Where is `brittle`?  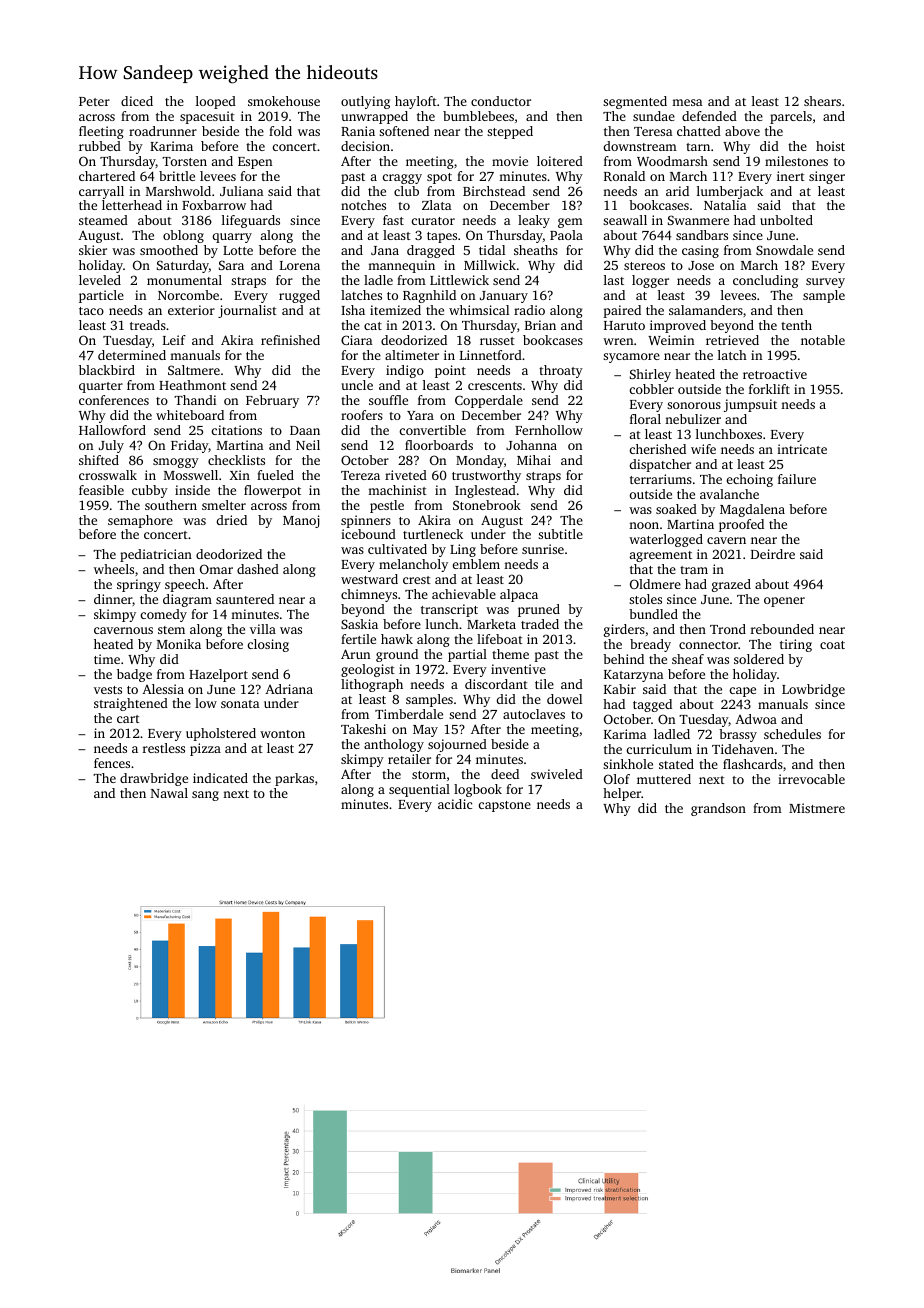
brittle is located at coordinates (177, 176).
